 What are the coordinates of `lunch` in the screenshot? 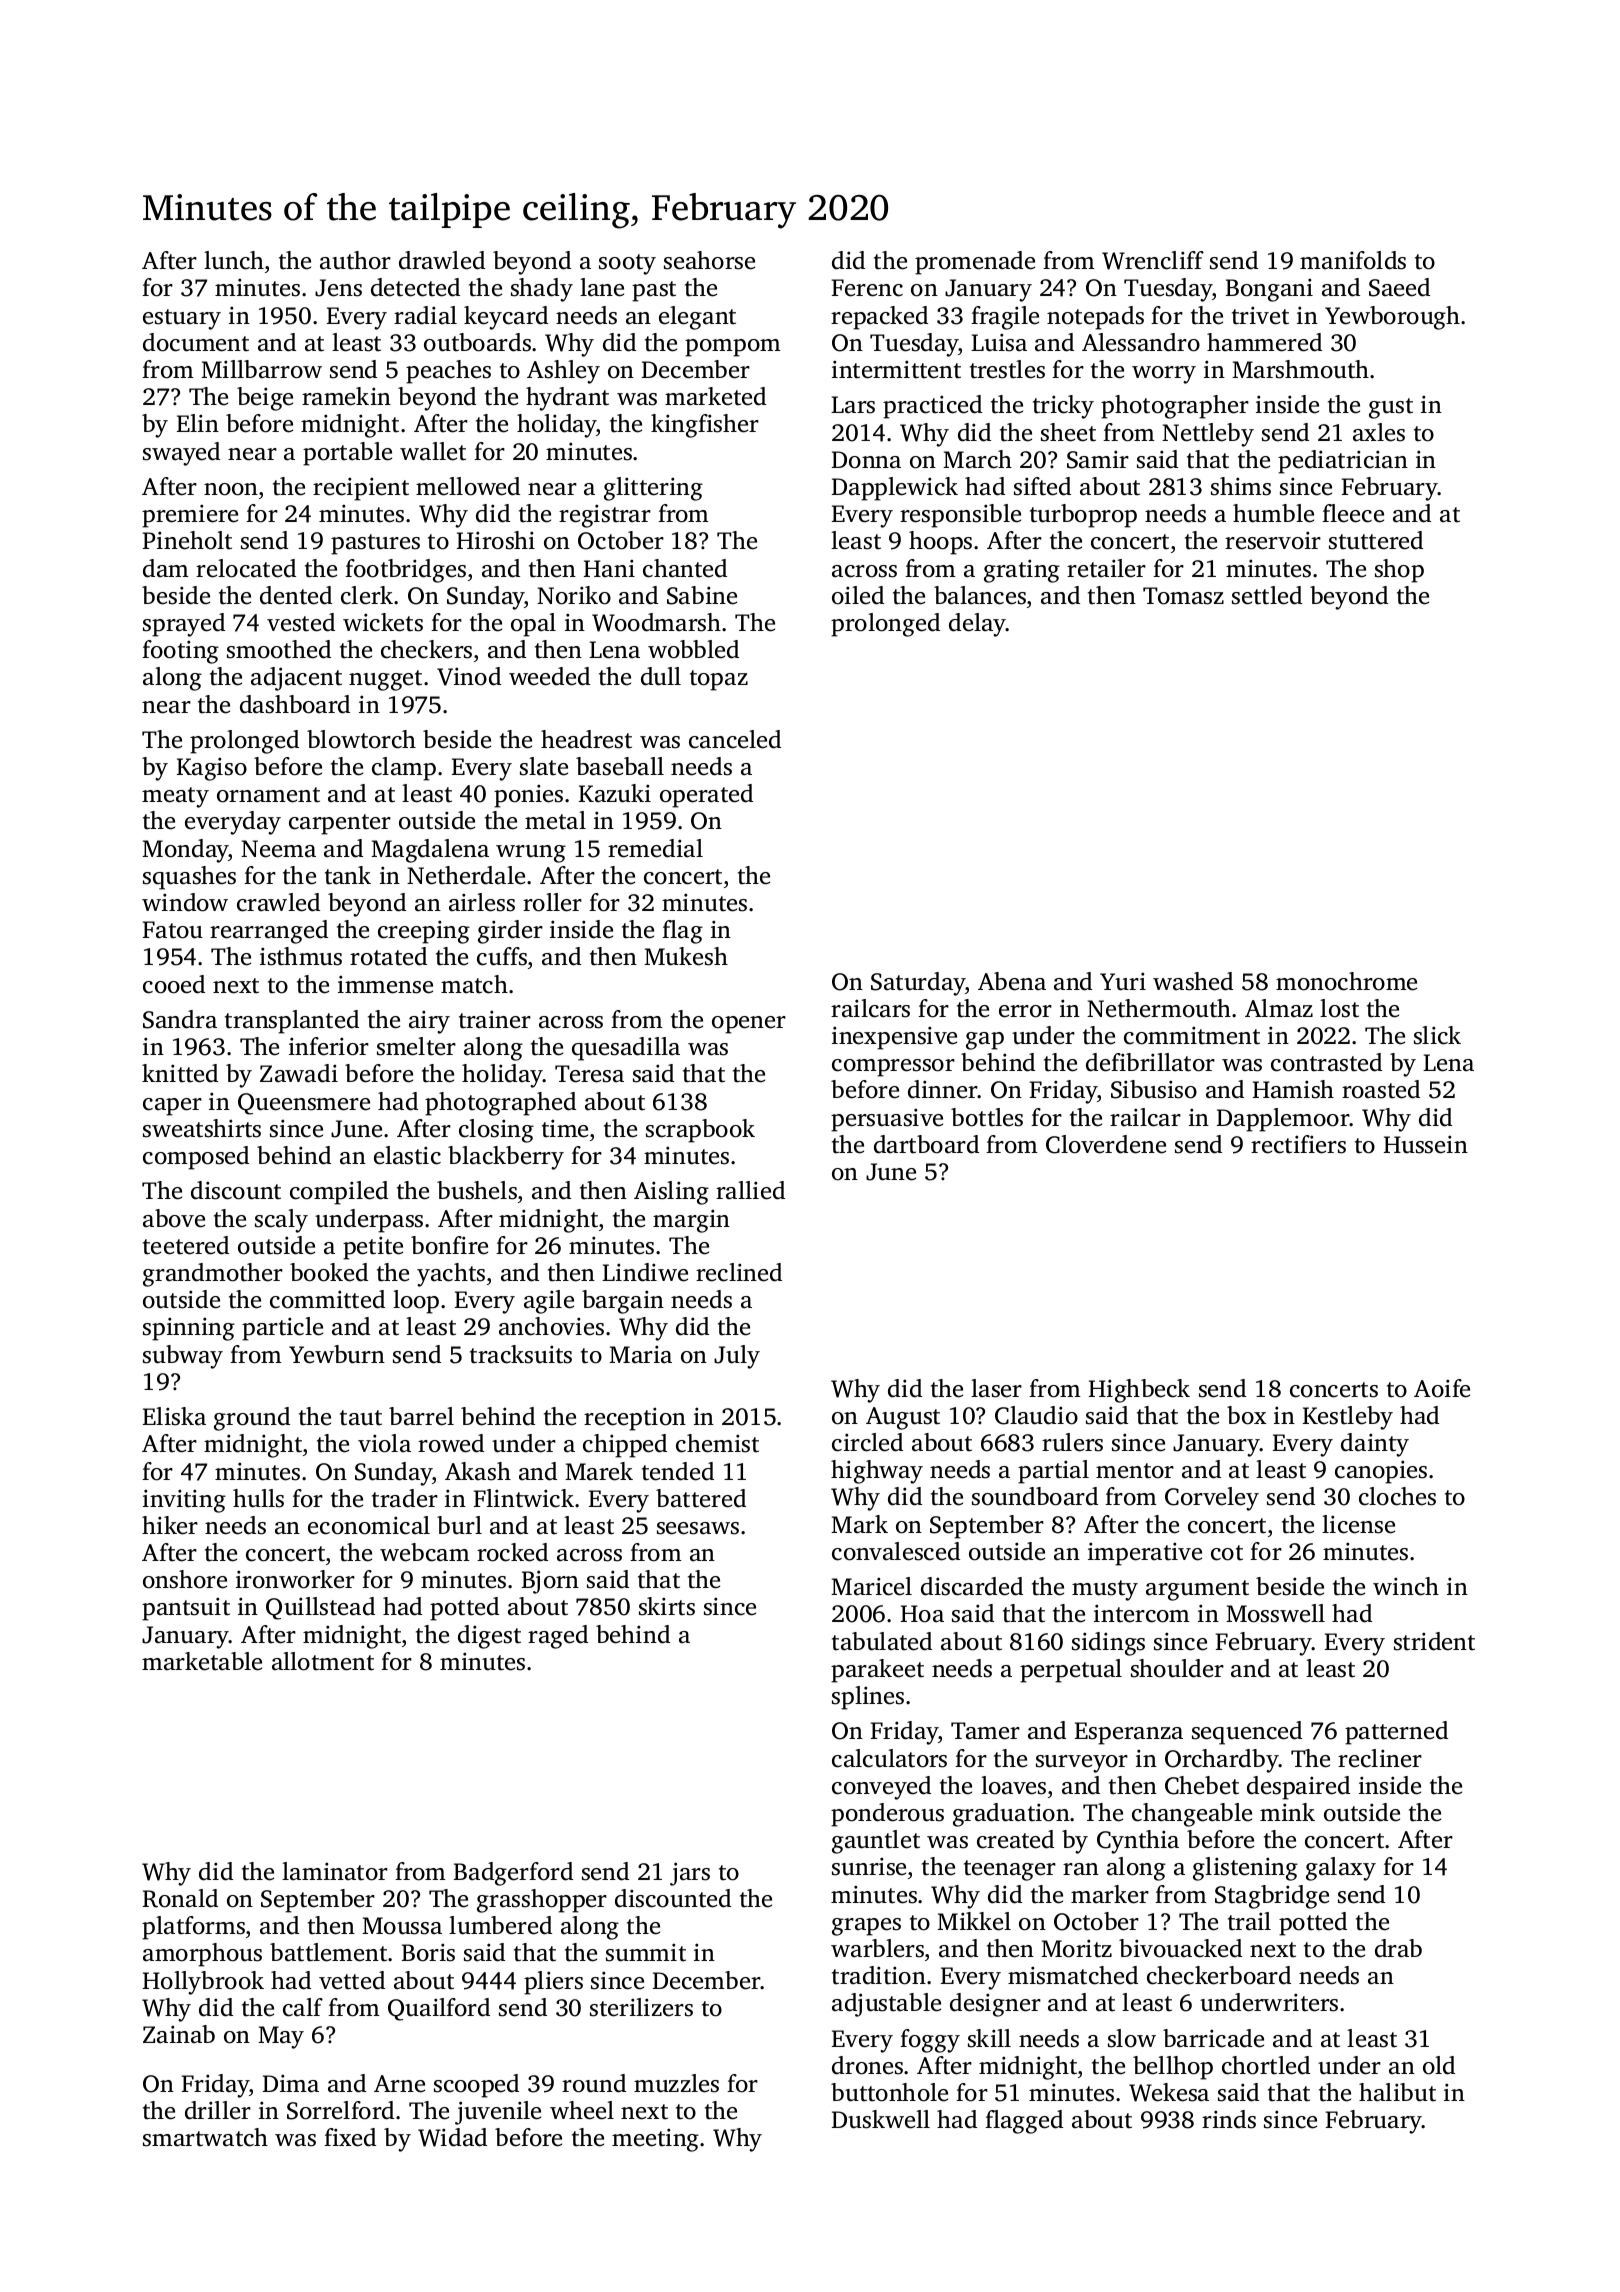 It's located at (234, 260).
